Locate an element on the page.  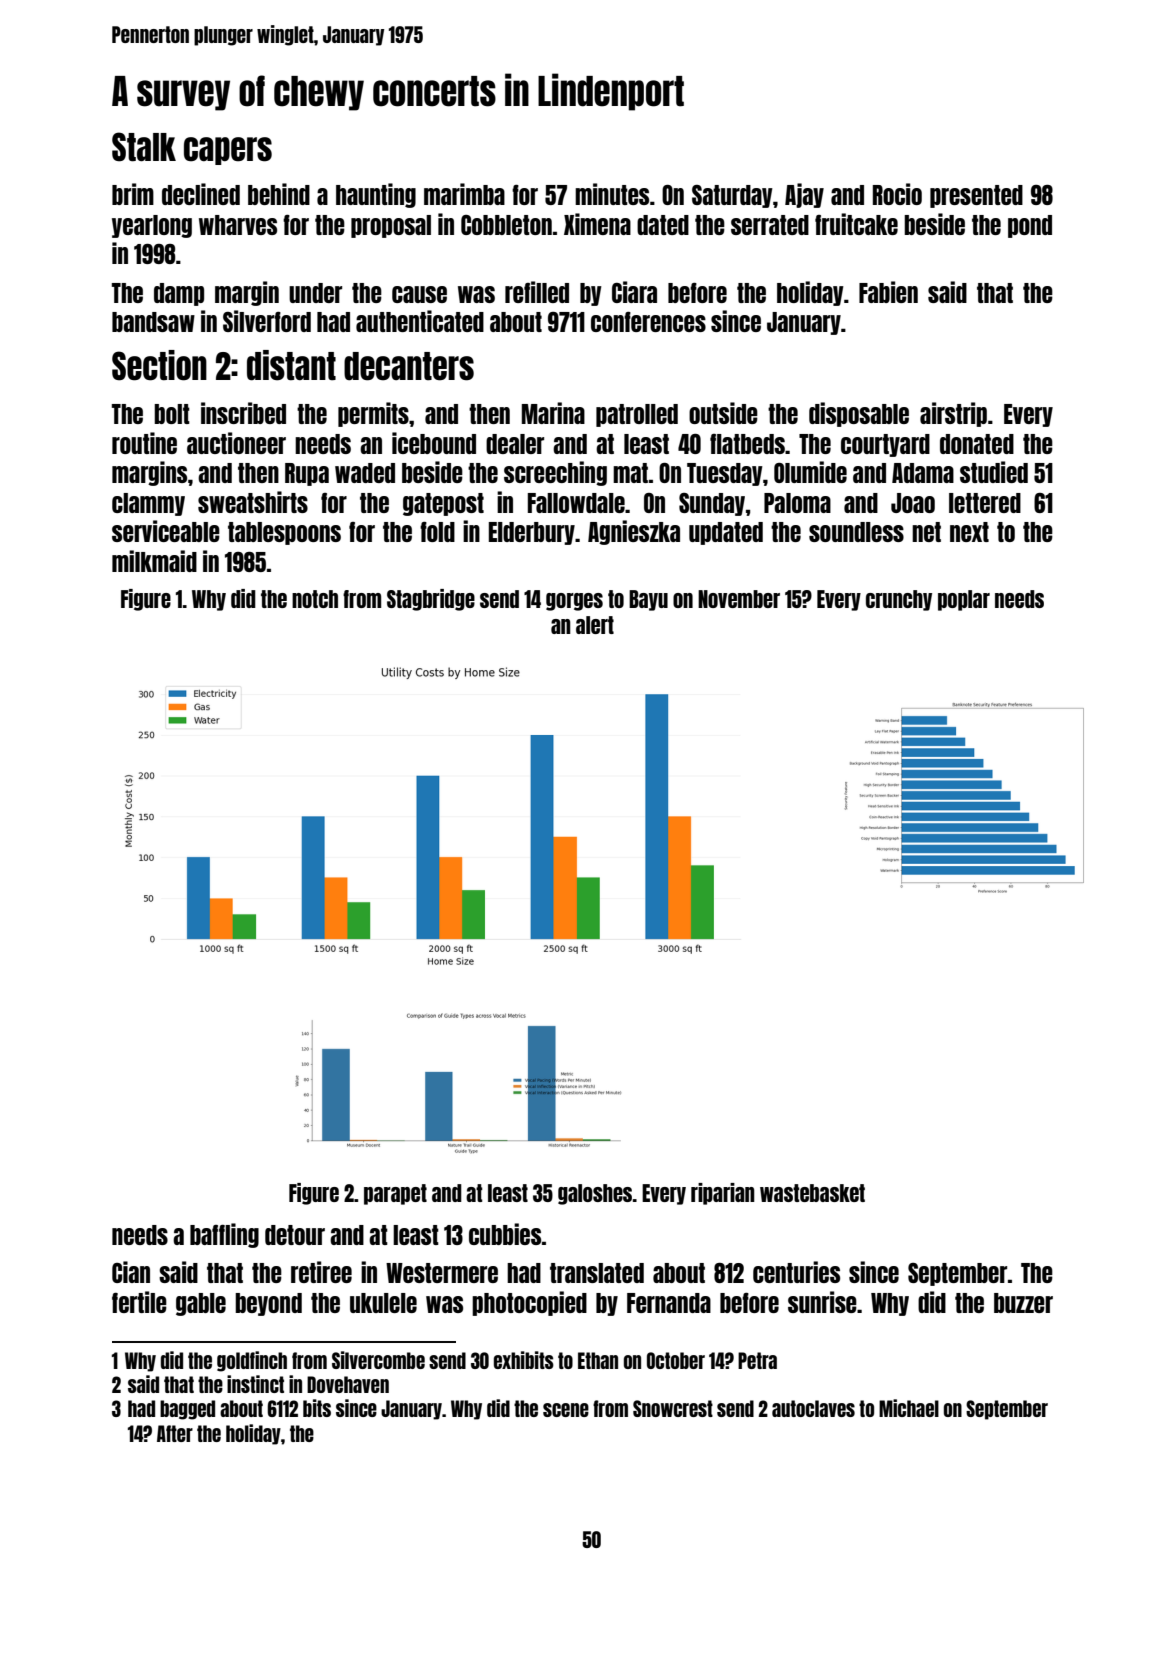
haunting is located at coordinates (376, 195).
